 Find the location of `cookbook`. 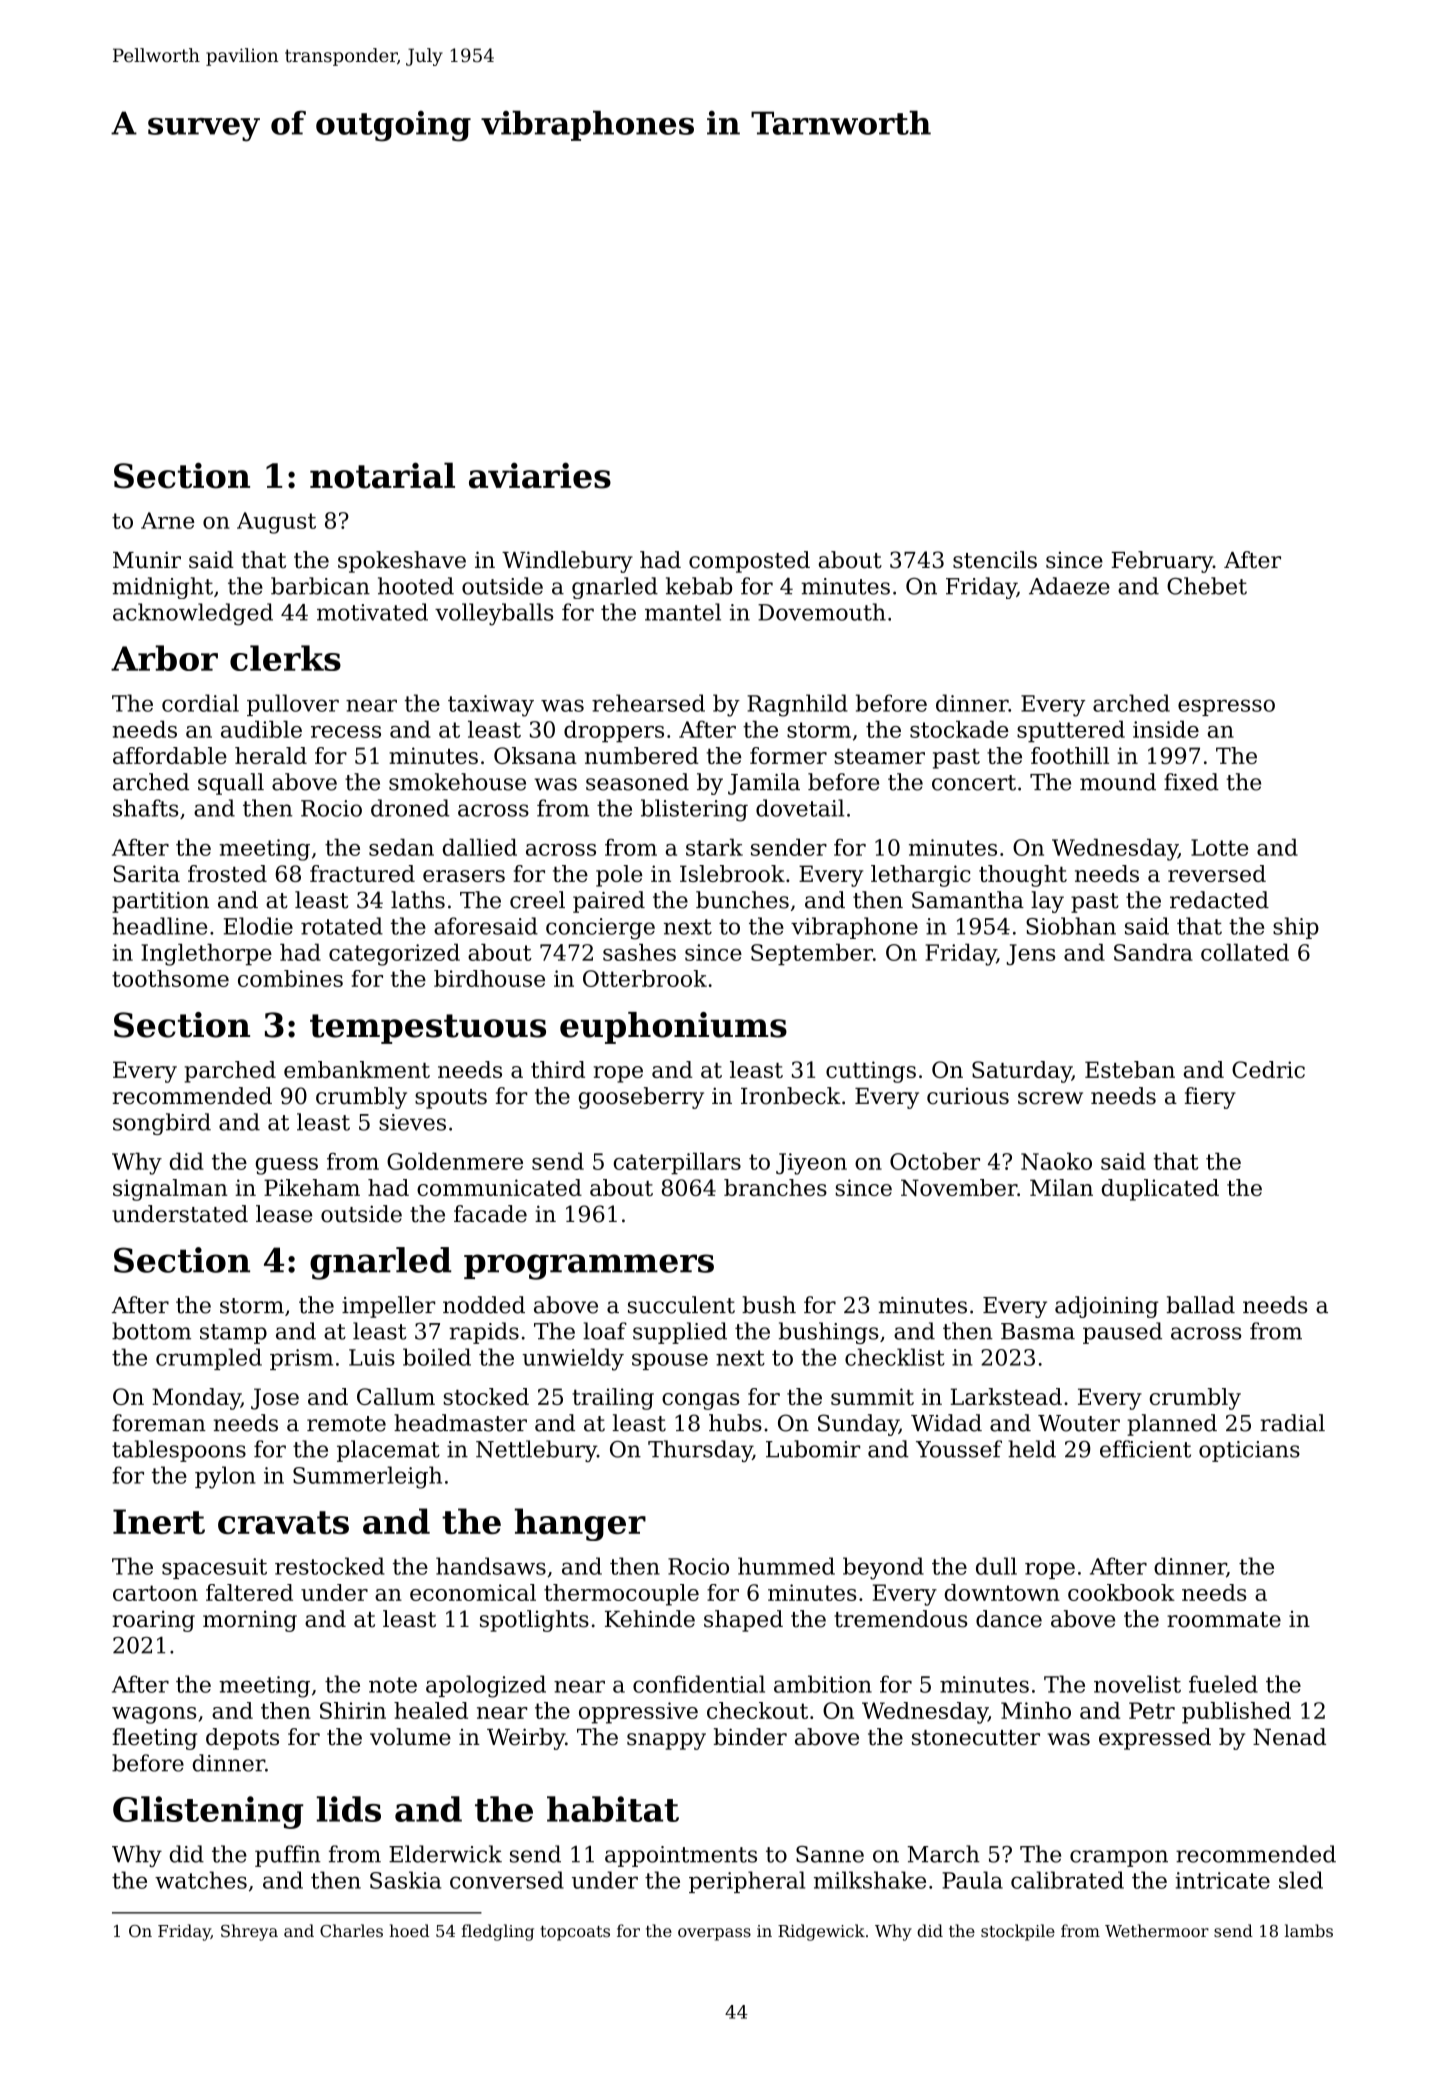

cookbook is located at coordinates (1121, 1592).
